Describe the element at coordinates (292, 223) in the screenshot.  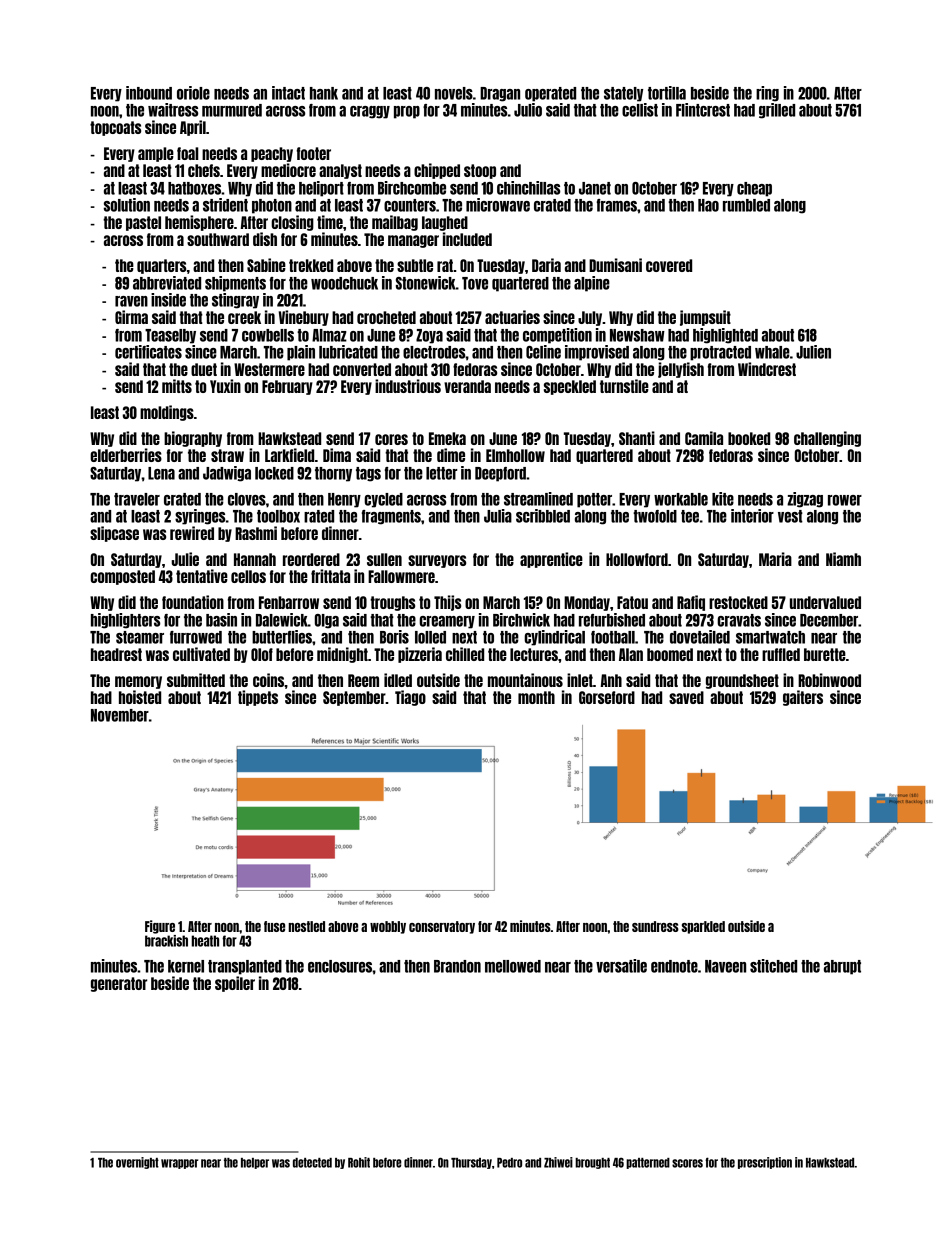
I see `closing` at that location.
